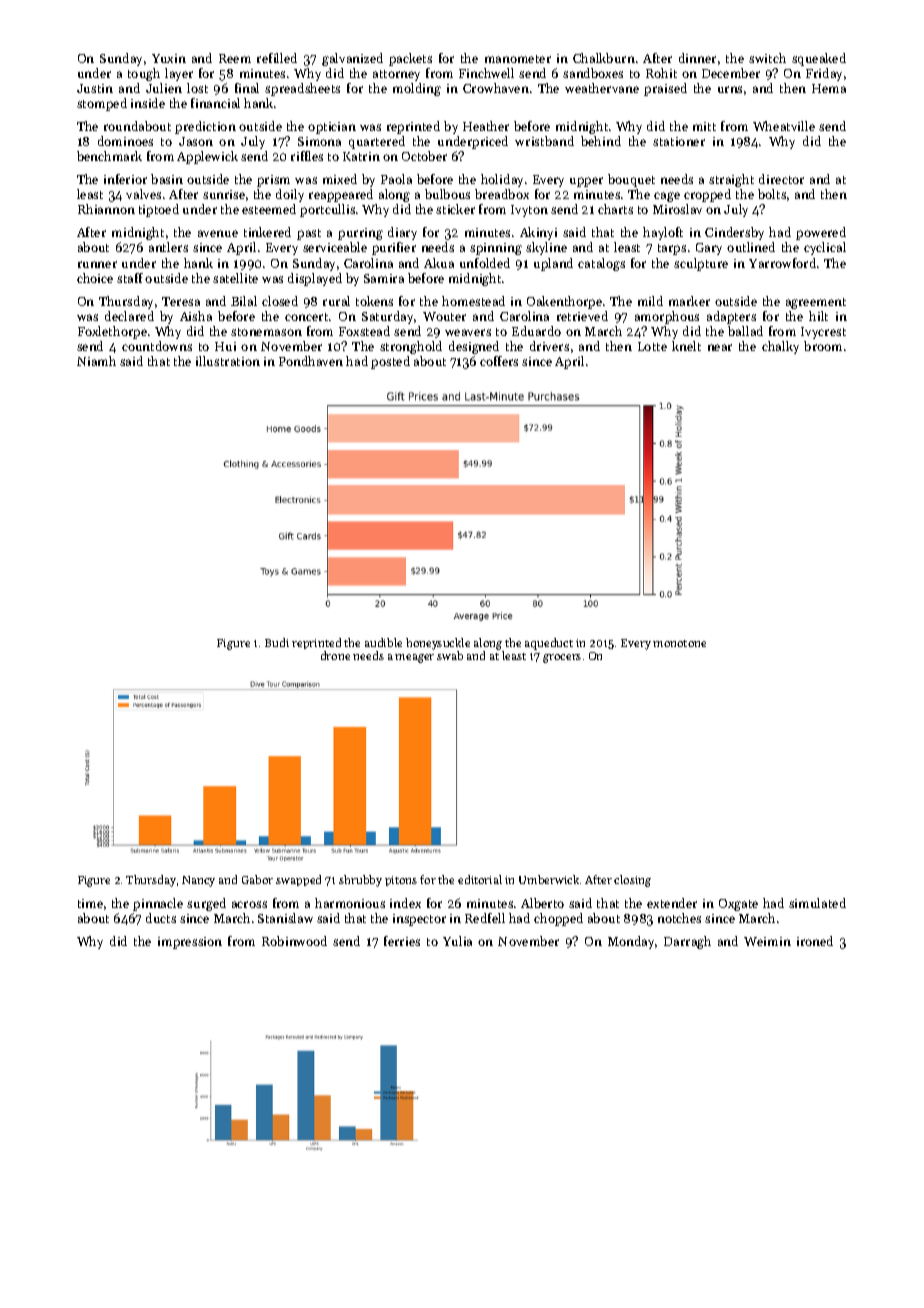  Describe the element at coordinates (480, 879) in the screenshot. I see `editorial` at that location.
